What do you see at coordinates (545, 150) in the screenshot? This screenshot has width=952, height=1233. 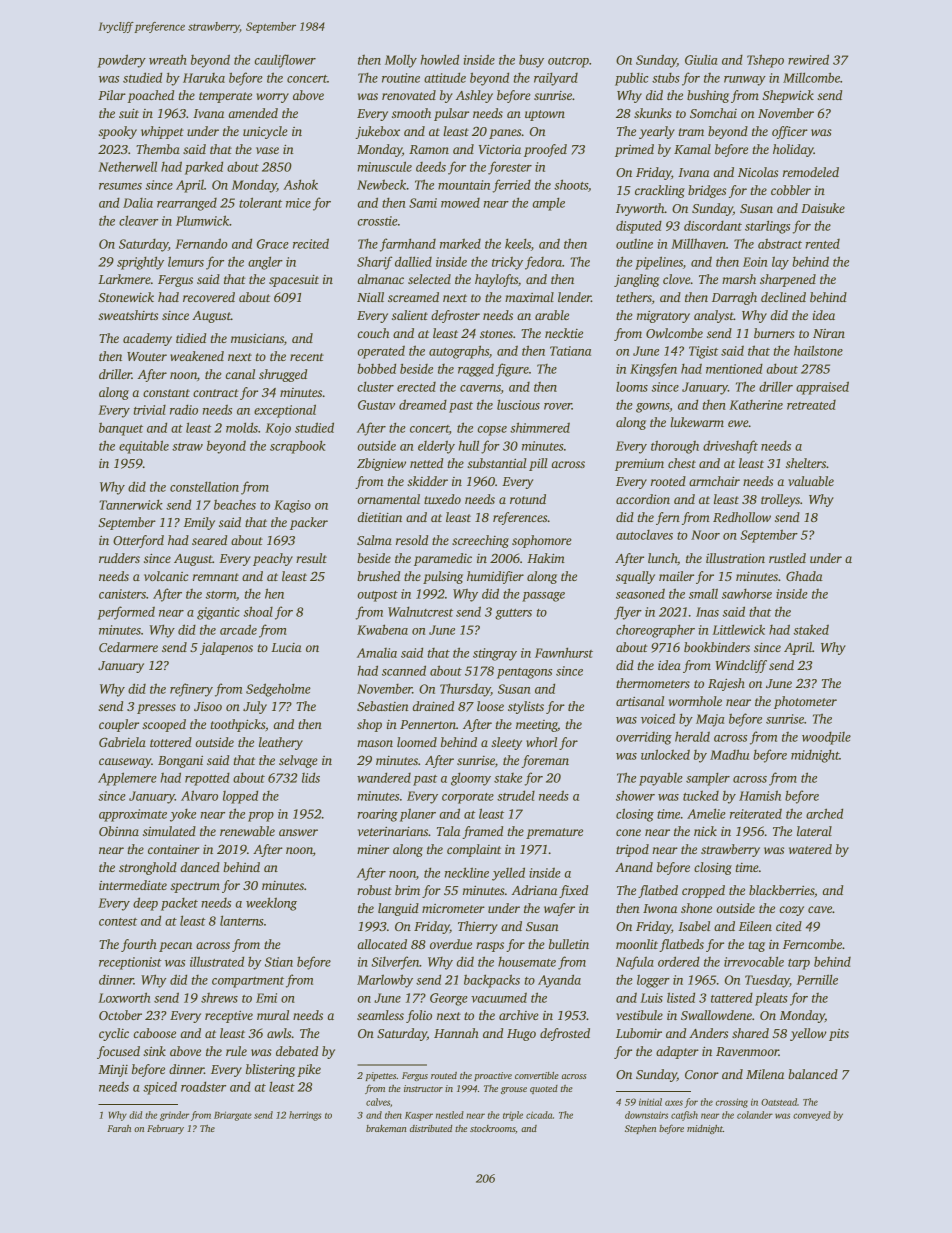 I see `proofed` at bounding box center [545, 150].
